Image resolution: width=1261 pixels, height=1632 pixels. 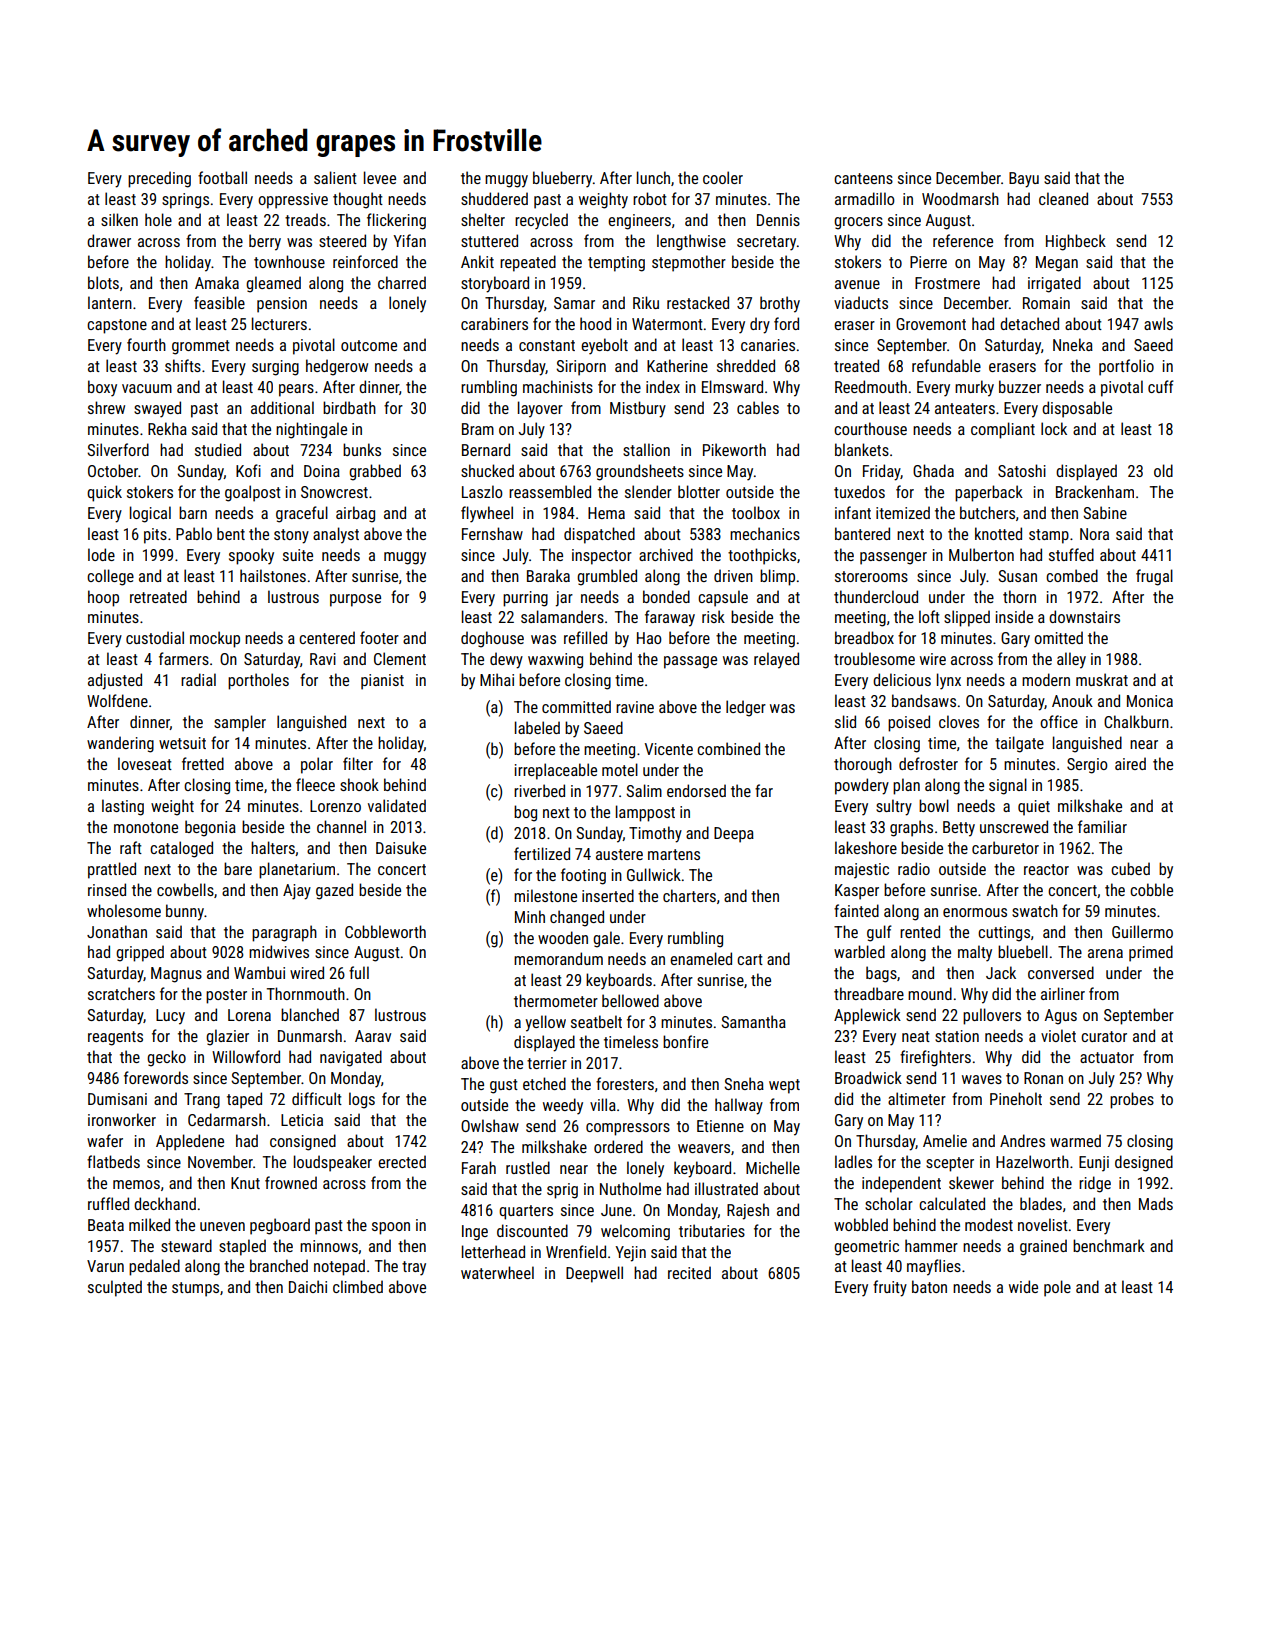 What do you see at coordinates (585, 637) in the image?
I see `refilled` at bounding box center [585, 637].
